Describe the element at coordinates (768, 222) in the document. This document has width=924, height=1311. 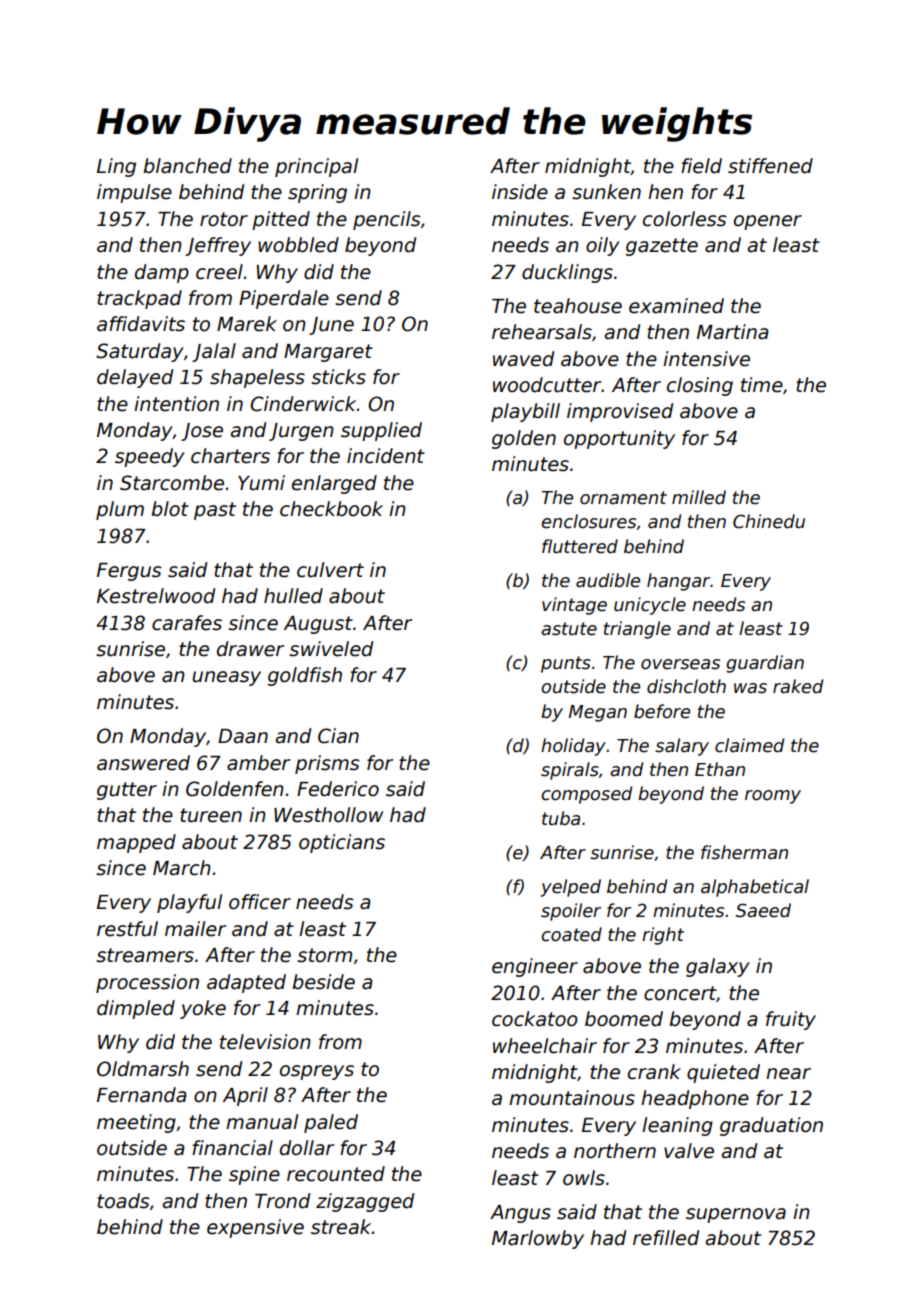
I see `opener` at that location.
